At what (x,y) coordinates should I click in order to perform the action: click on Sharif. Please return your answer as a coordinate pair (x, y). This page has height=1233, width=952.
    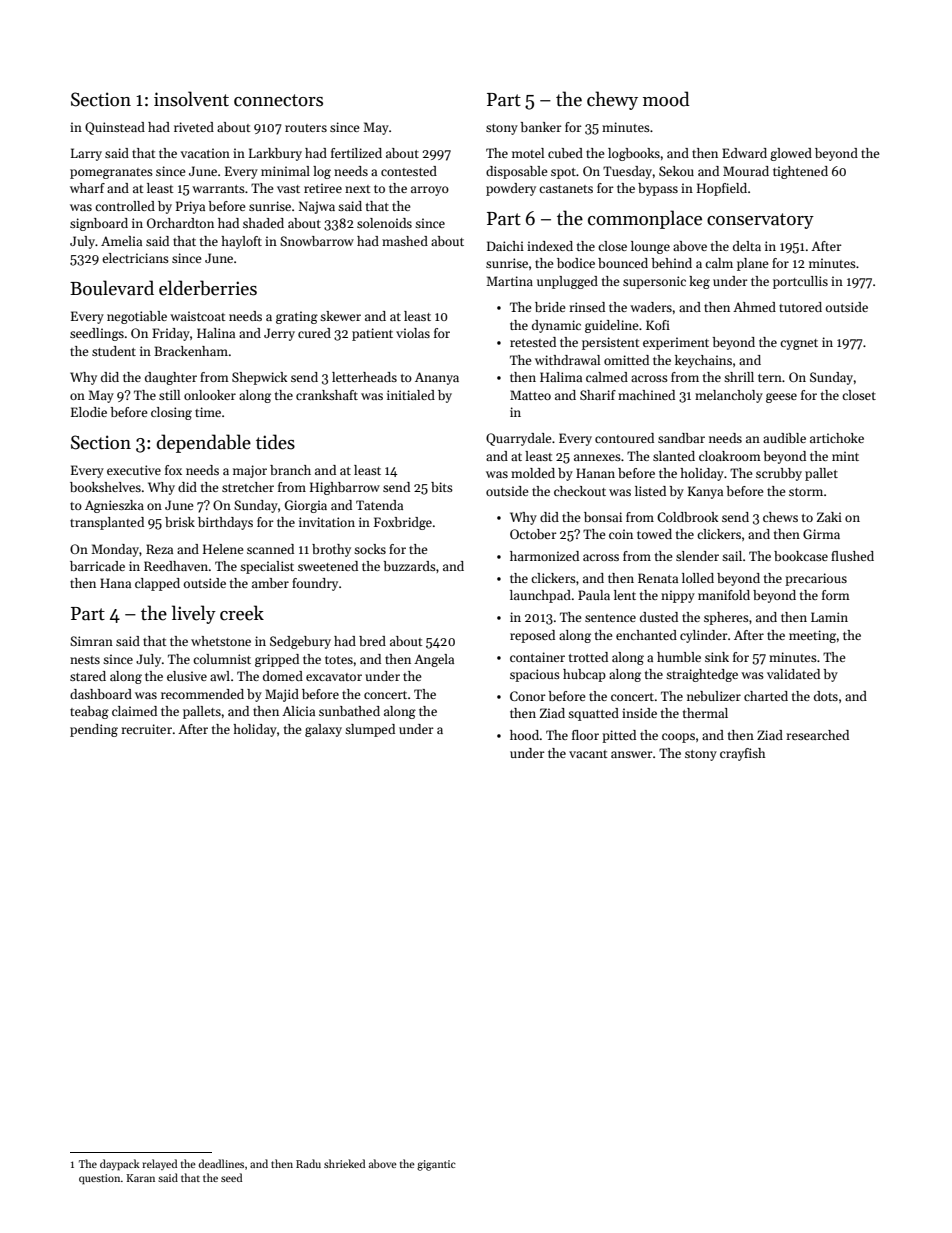
    Looking at the image, I should click on (598, 395).
